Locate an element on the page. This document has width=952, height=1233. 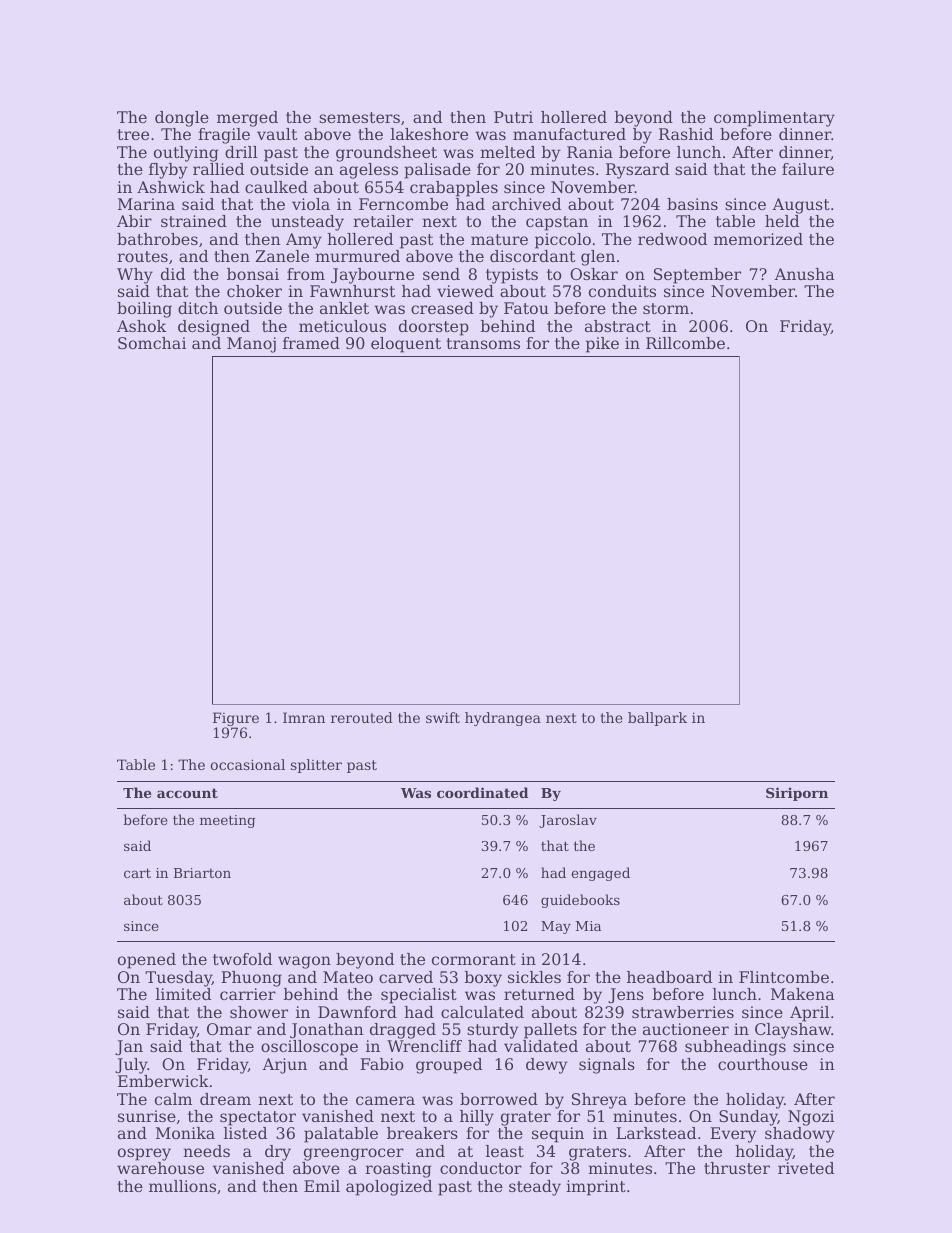
swift is located at coordinates (443, 717).
